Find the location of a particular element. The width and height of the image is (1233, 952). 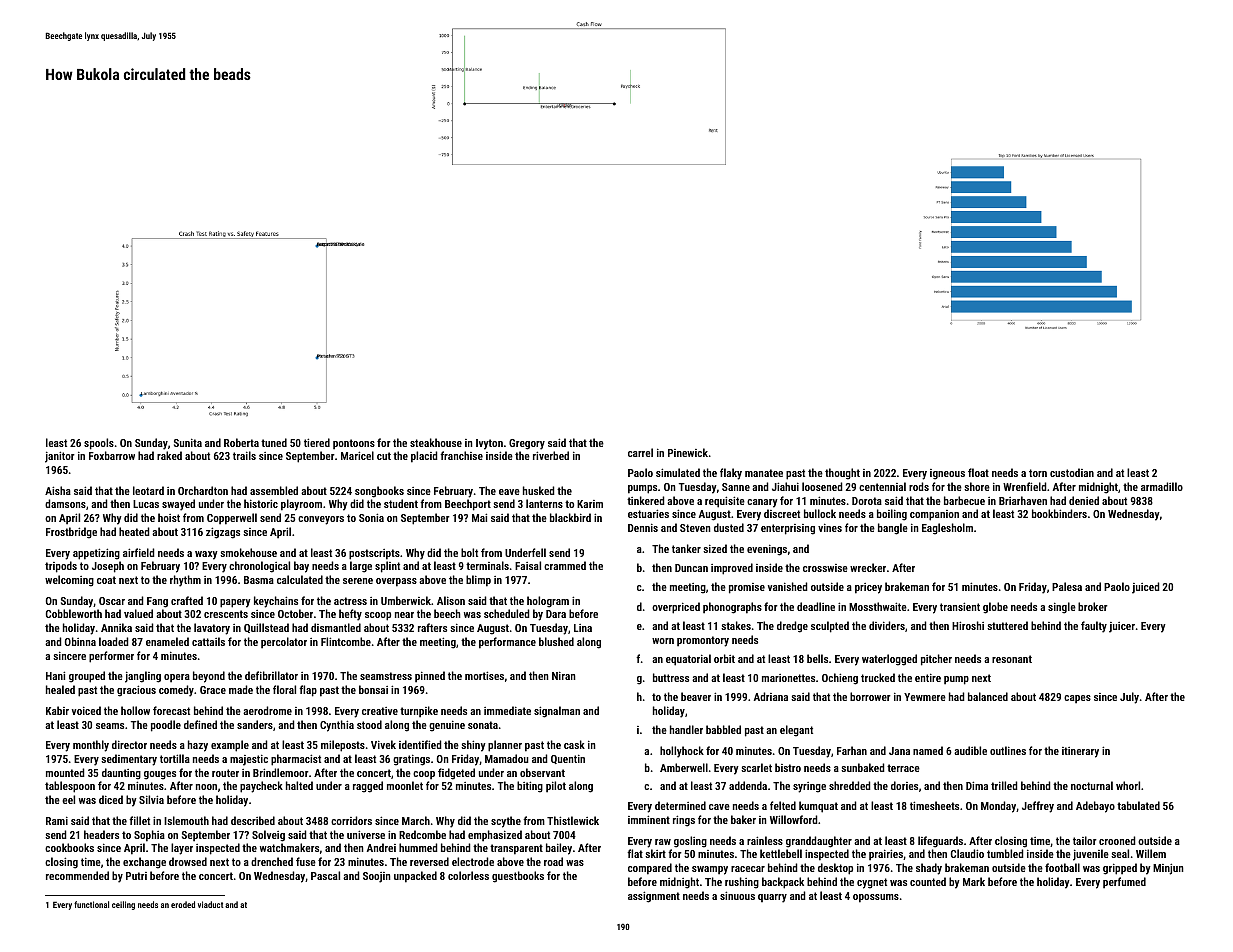

itinerary is located at coordinates (1080, 752).
